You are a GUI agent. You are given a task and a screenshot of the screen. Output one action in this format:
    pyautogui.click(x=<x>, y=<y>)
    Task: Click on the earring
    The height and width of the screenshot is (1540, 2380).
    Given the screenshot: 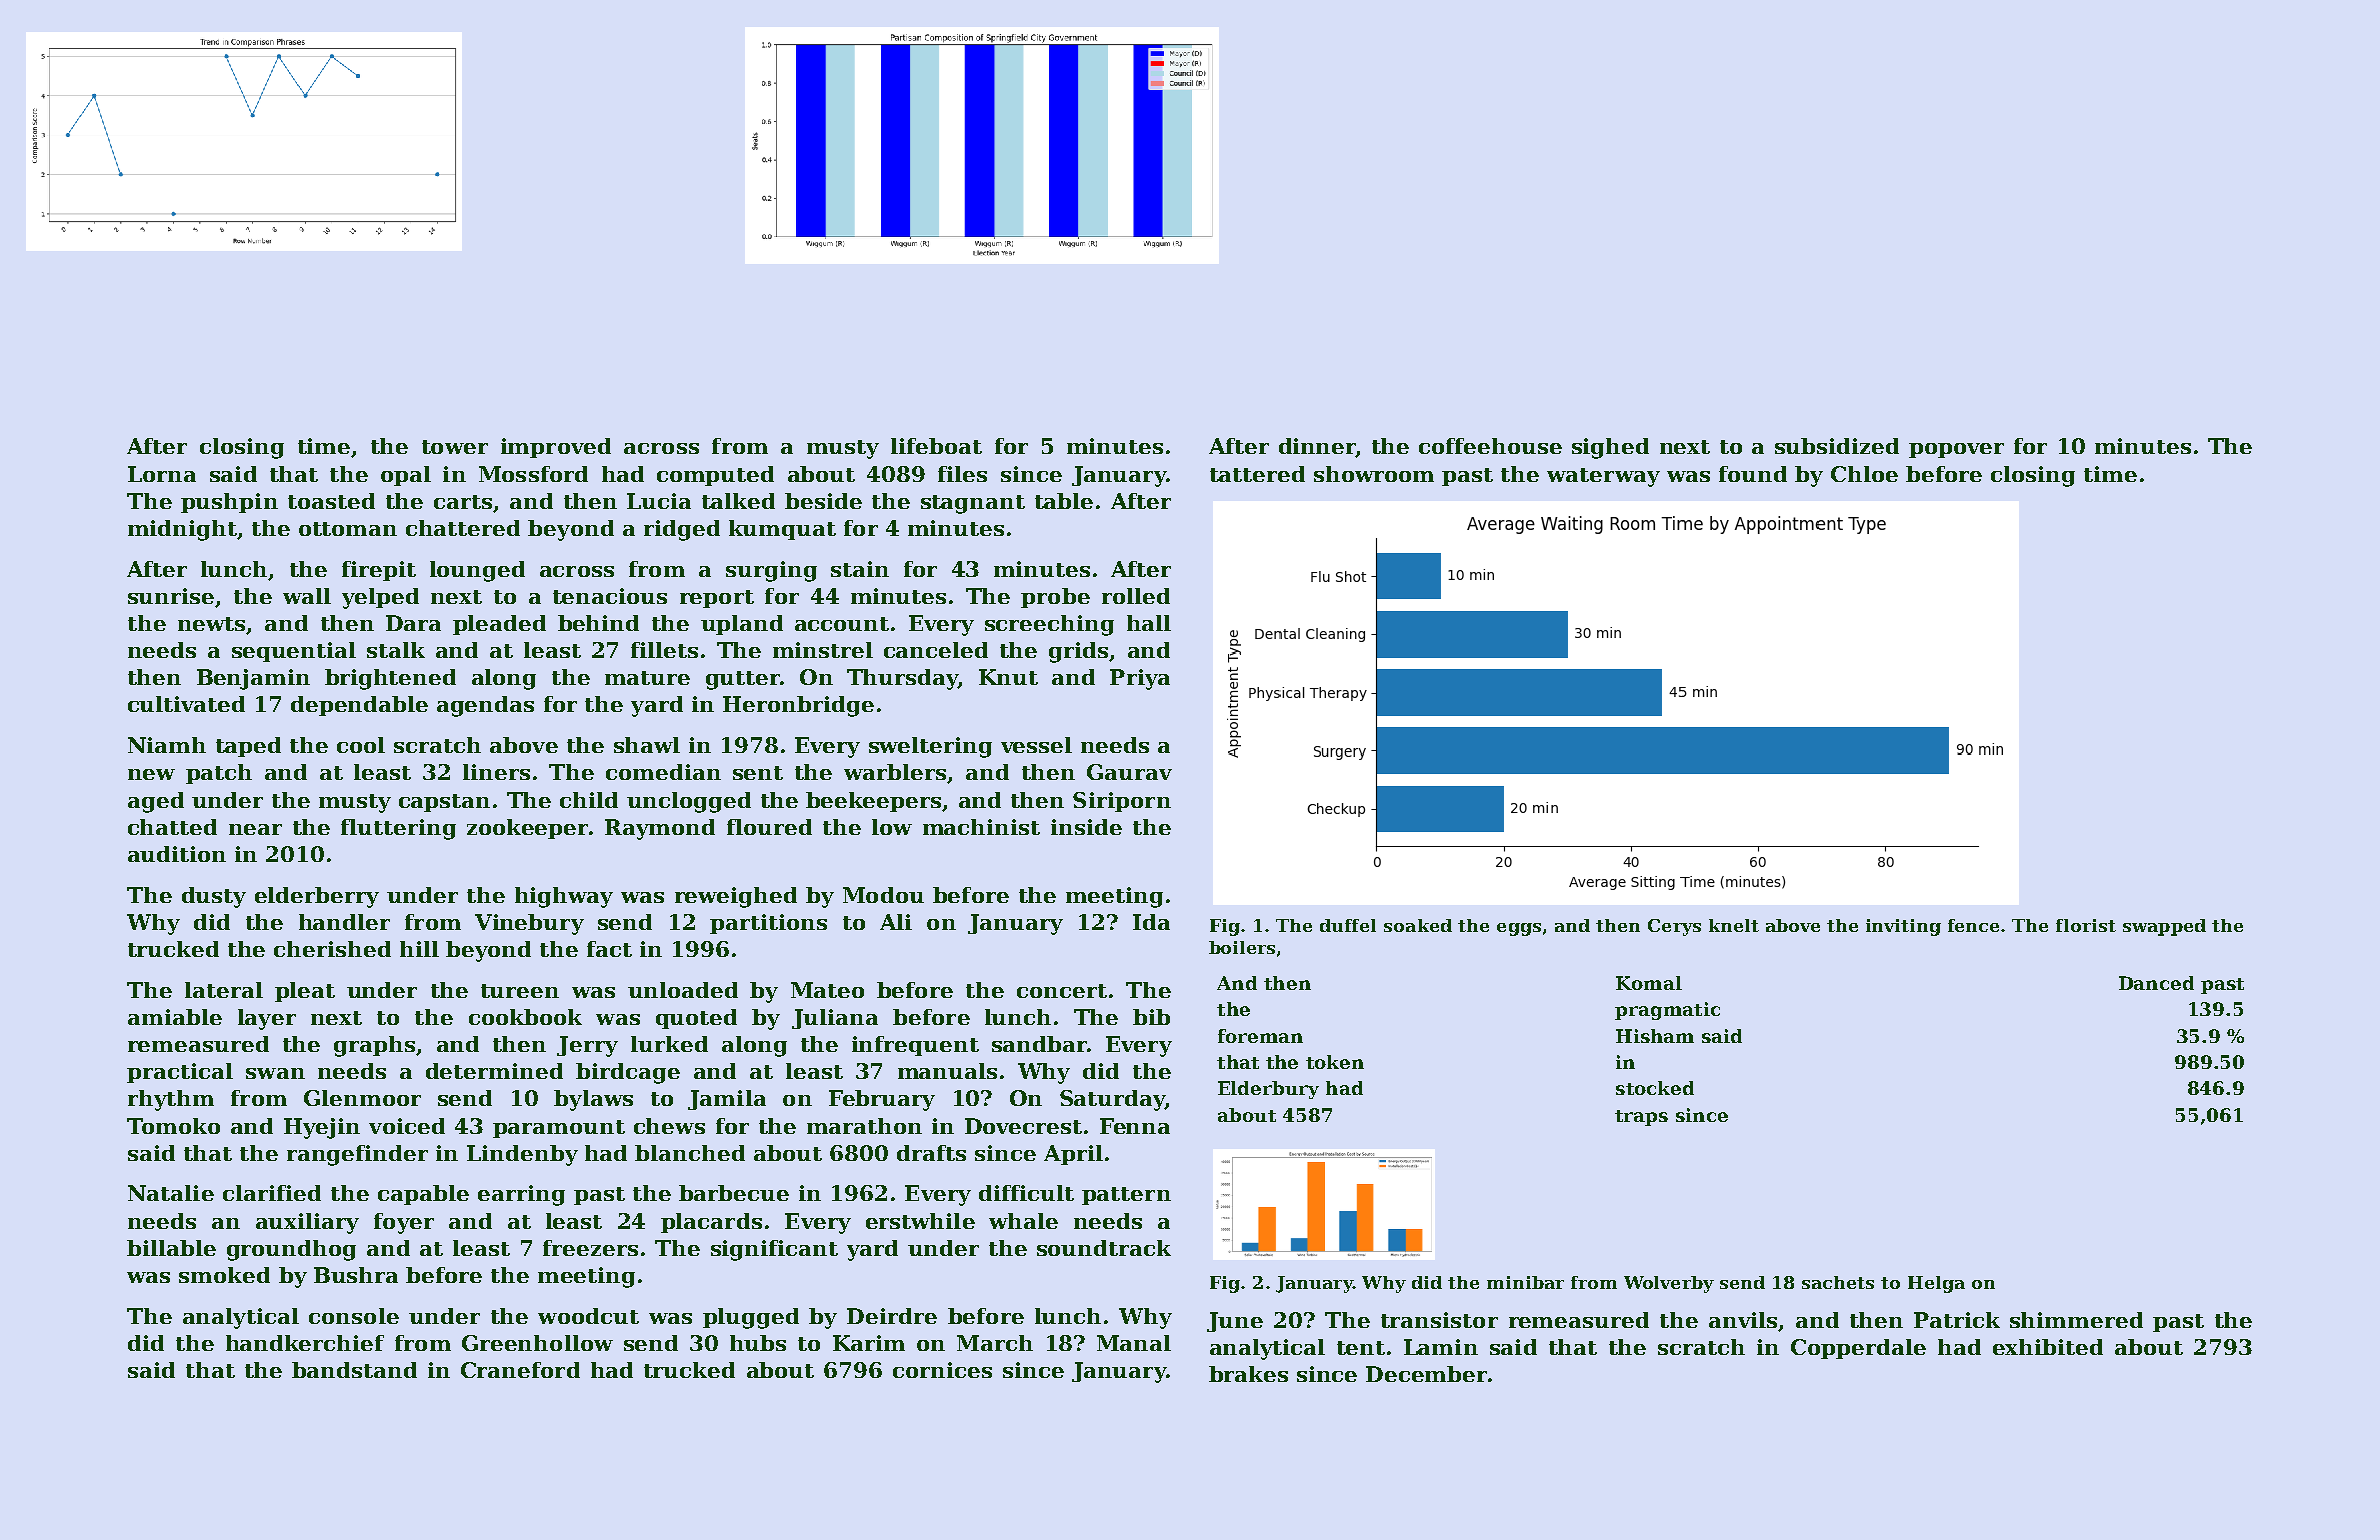 What is the action you would take?
    pyautogui.click(x=521, y=1195)
